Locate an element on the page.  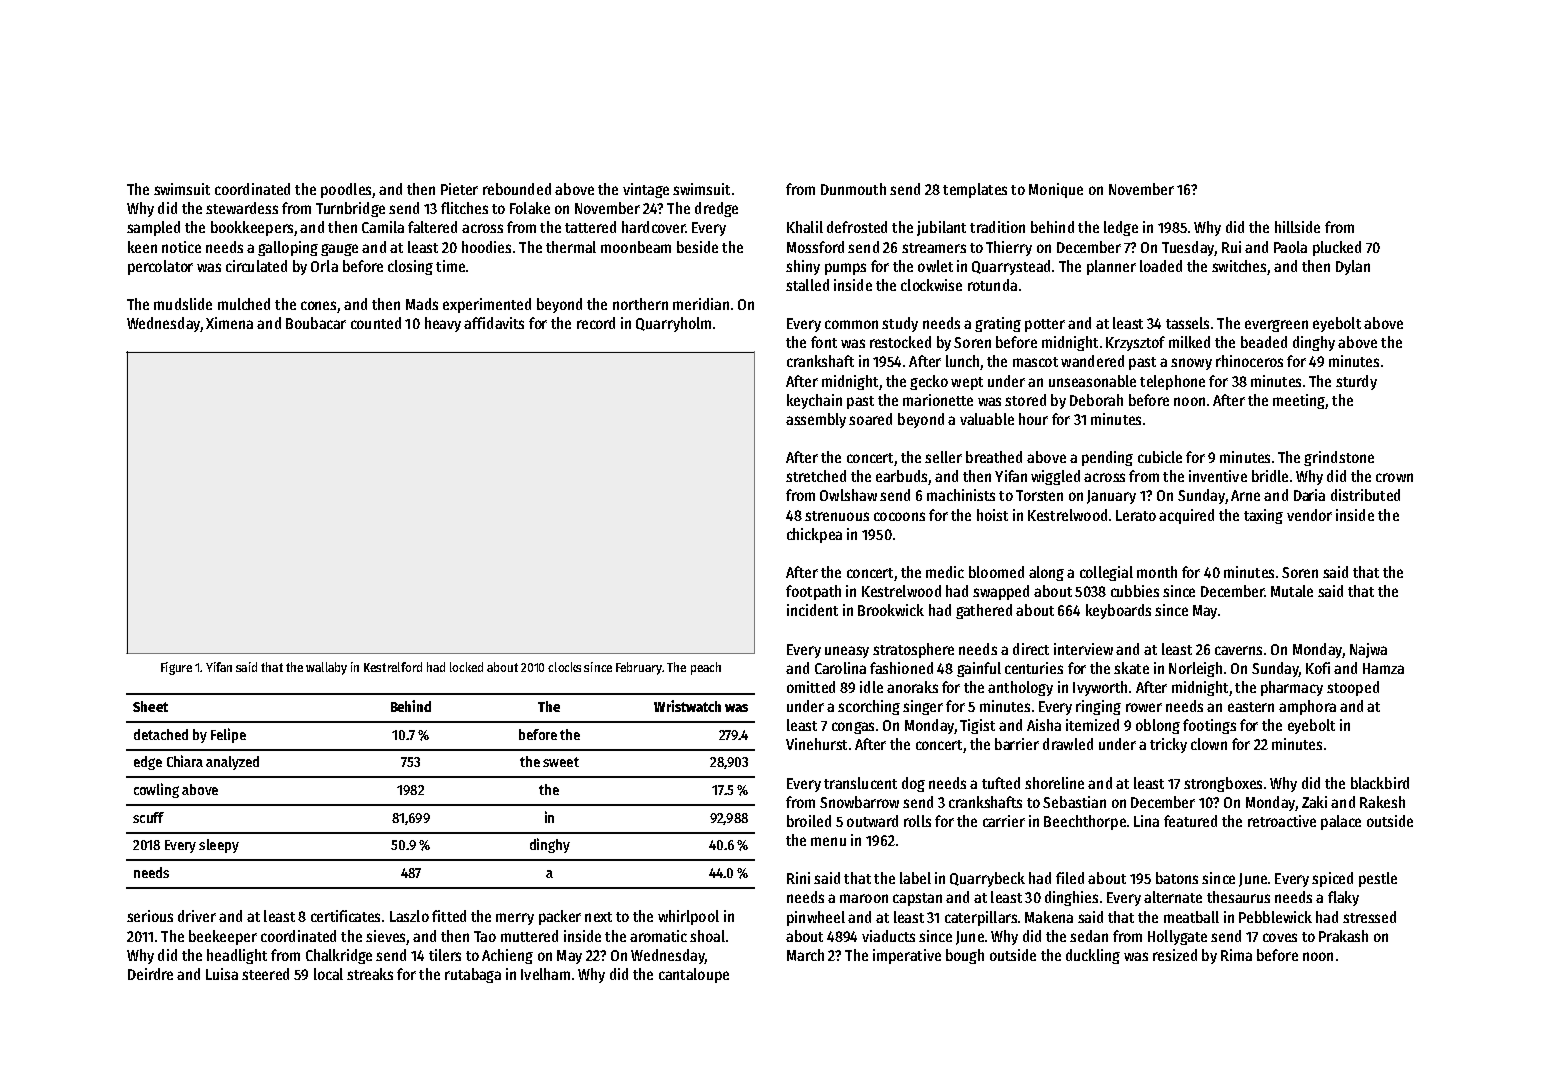
March is located at coordinates (805, 955).
